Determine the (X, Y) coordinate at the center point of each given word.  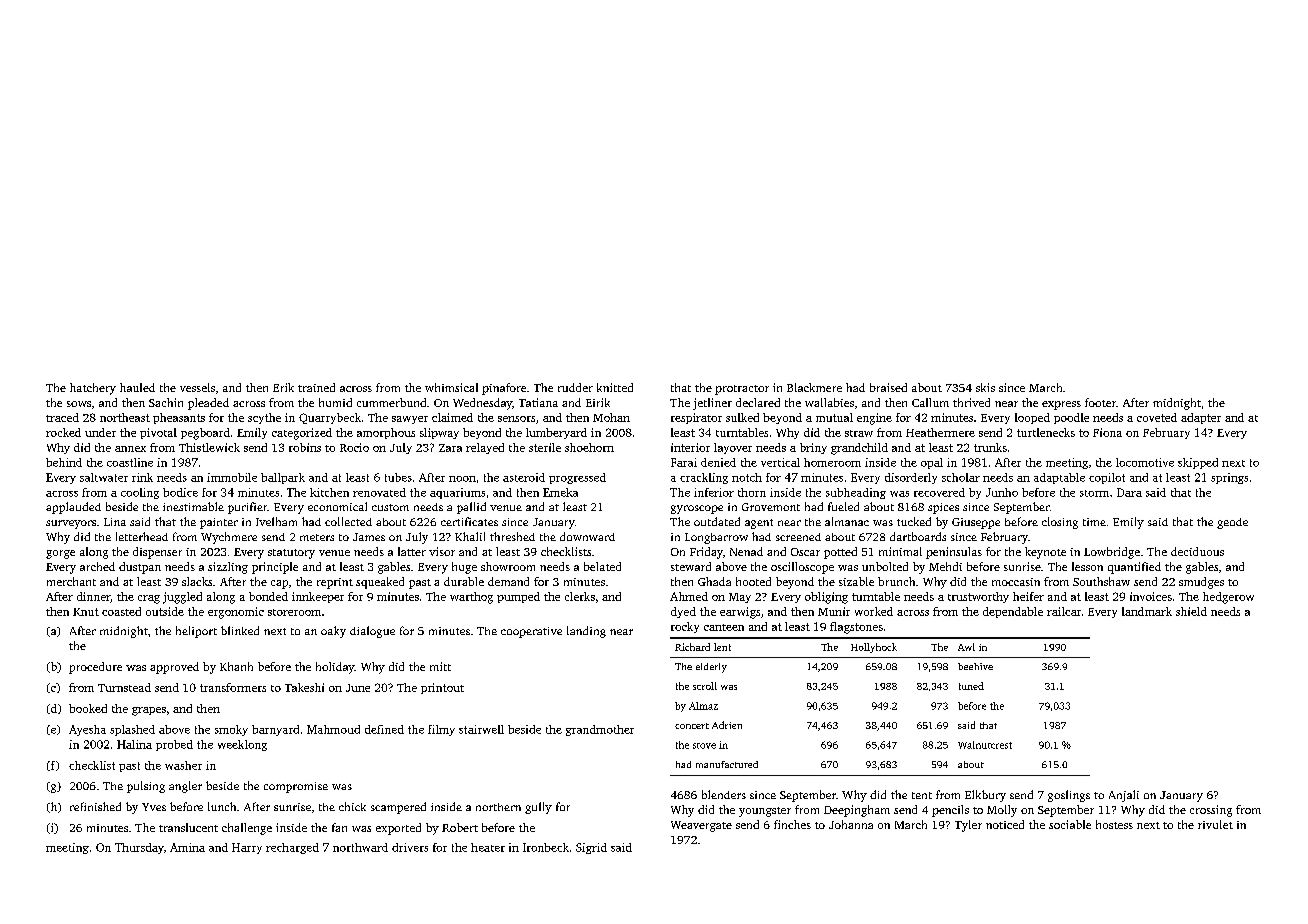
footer (1100, 402)
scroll (705, 686)
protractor (742, 390)
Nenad (746, 551)
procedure (95, 668)
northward (360, 847)
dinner (94, 597)
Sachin (166, 402)
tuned (971, 686)
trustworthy (978, 597)
